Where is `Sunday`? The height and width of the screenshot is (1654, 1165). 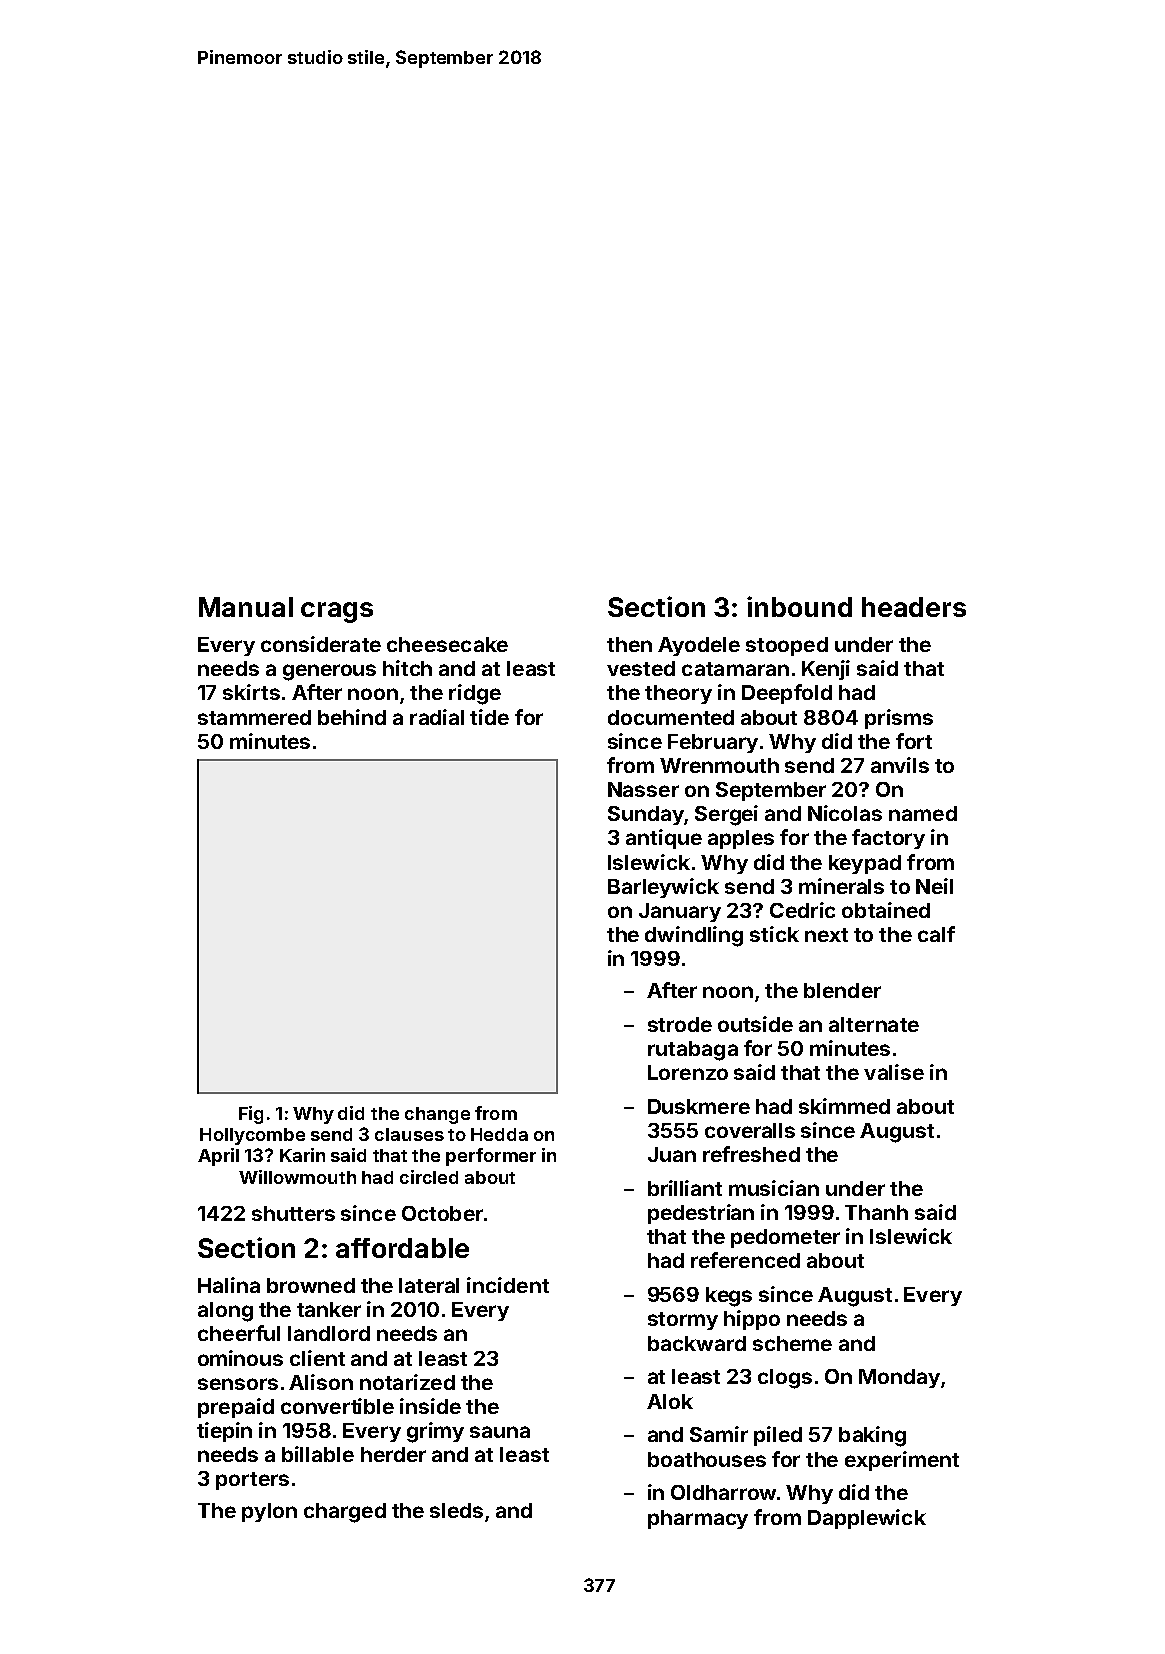 Sunday is located at coordinates (646, 815).
